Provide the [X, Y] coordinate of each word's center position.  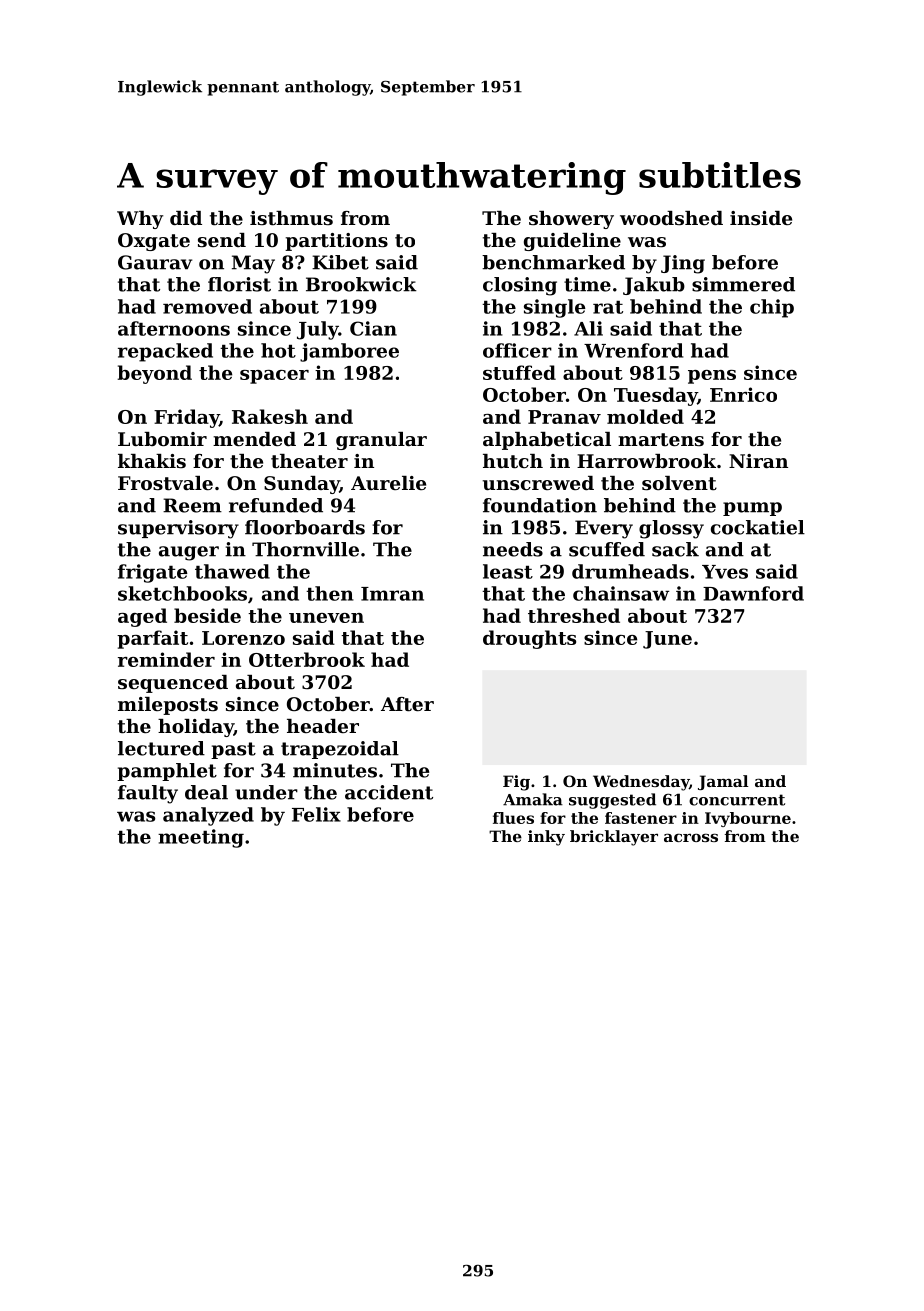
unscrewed [538, 483]
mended [254, 439]
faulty [148, 794]
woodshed [671, 218]
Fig [516, 783]
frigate [153, 573]
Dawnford [753, 593]
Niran [758, 461]
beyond [155, 374]
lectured [161, 748]
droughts [529, 639]
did [186, 218]
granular [381, 441]
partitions [336, 242]
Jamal [723, 782]
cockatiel [758, 527]
